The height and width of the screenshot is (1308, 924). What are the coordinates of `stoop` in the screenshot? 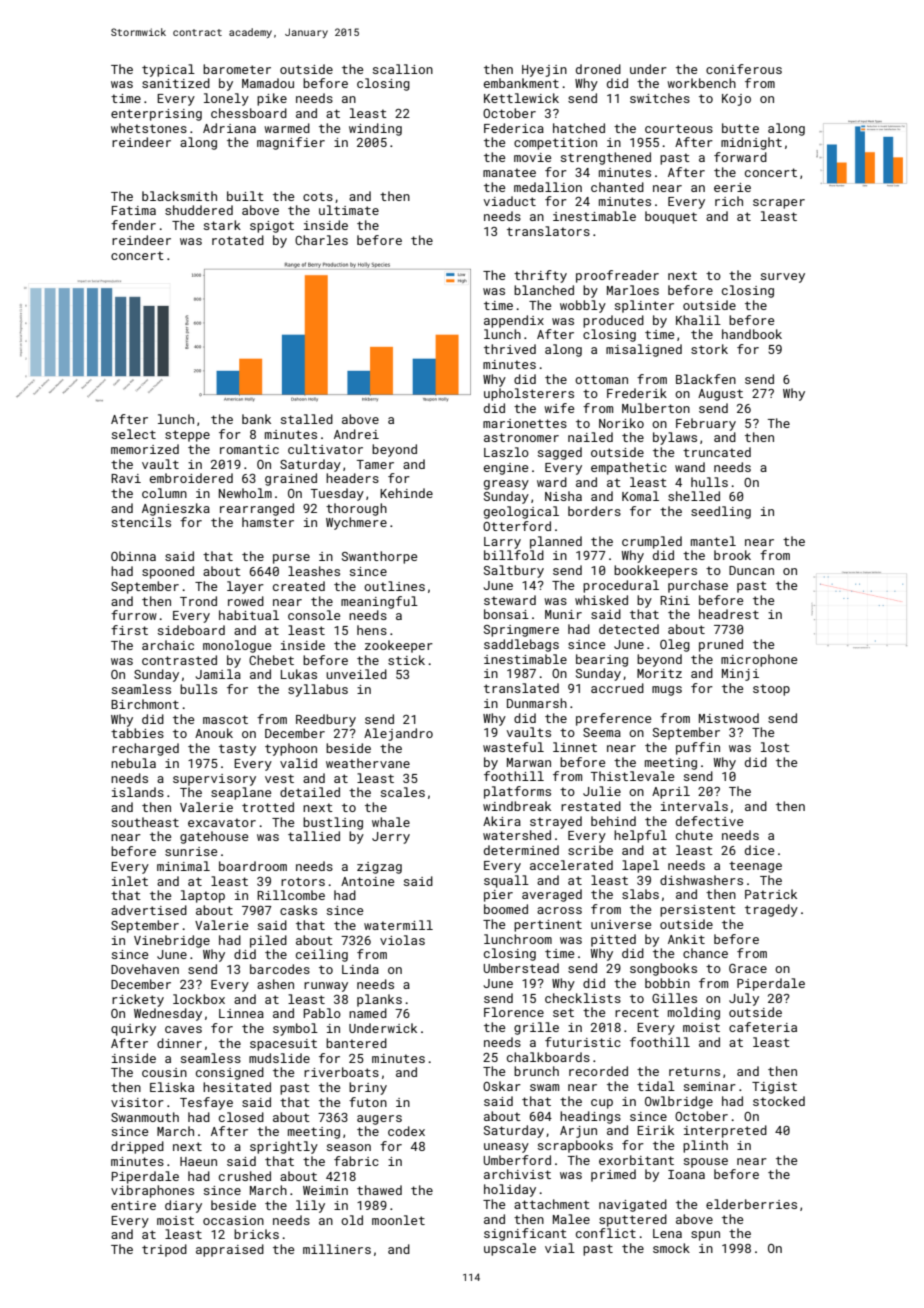 It's located at (771, 690).
